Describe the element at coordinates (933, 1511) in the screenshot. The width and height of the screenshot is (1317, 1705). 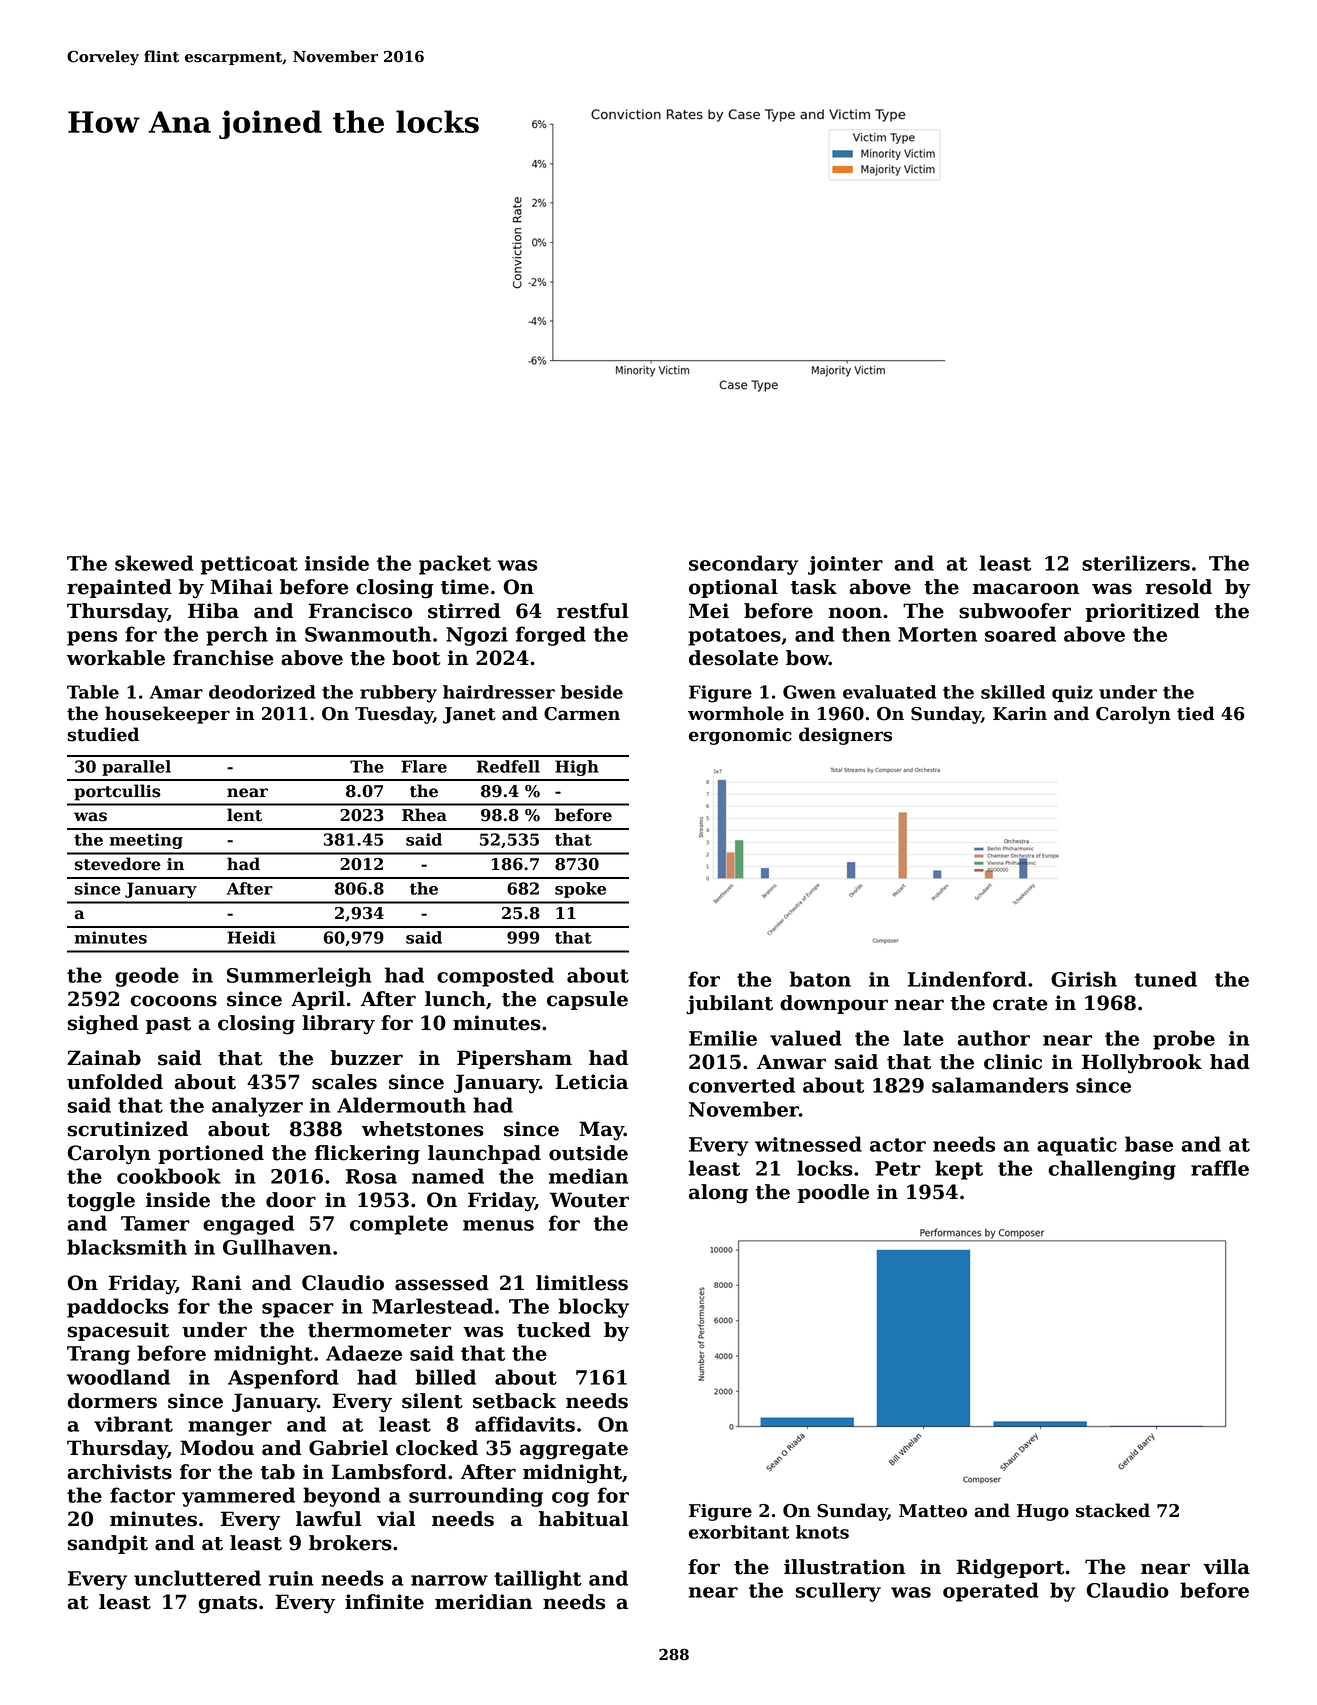
I see `Matteo` at that location.
